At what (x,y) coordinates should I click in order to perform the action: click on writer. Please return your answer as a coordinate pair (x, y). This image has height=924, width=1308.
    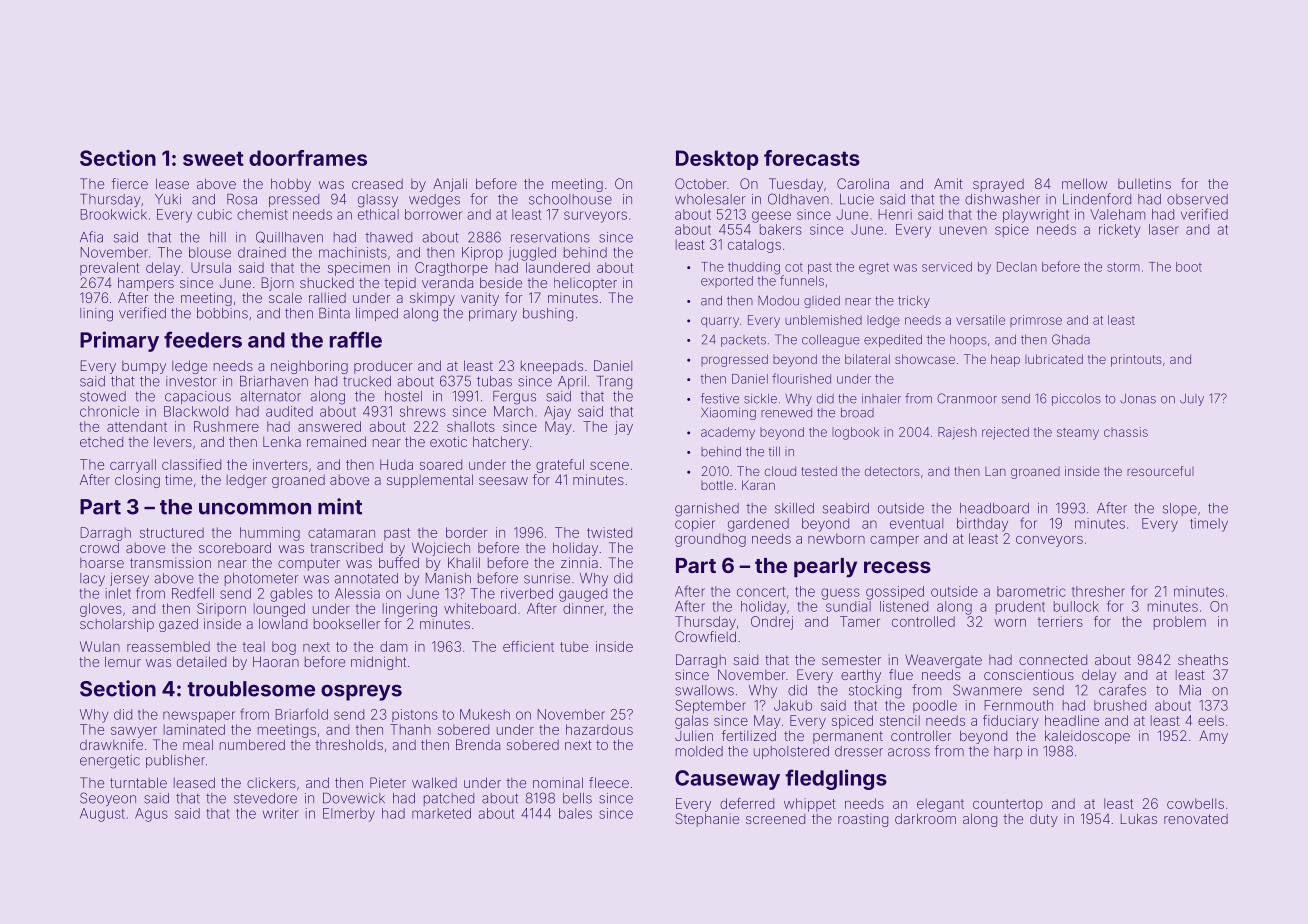
    Looking at the image, I should click on (280, 813).
